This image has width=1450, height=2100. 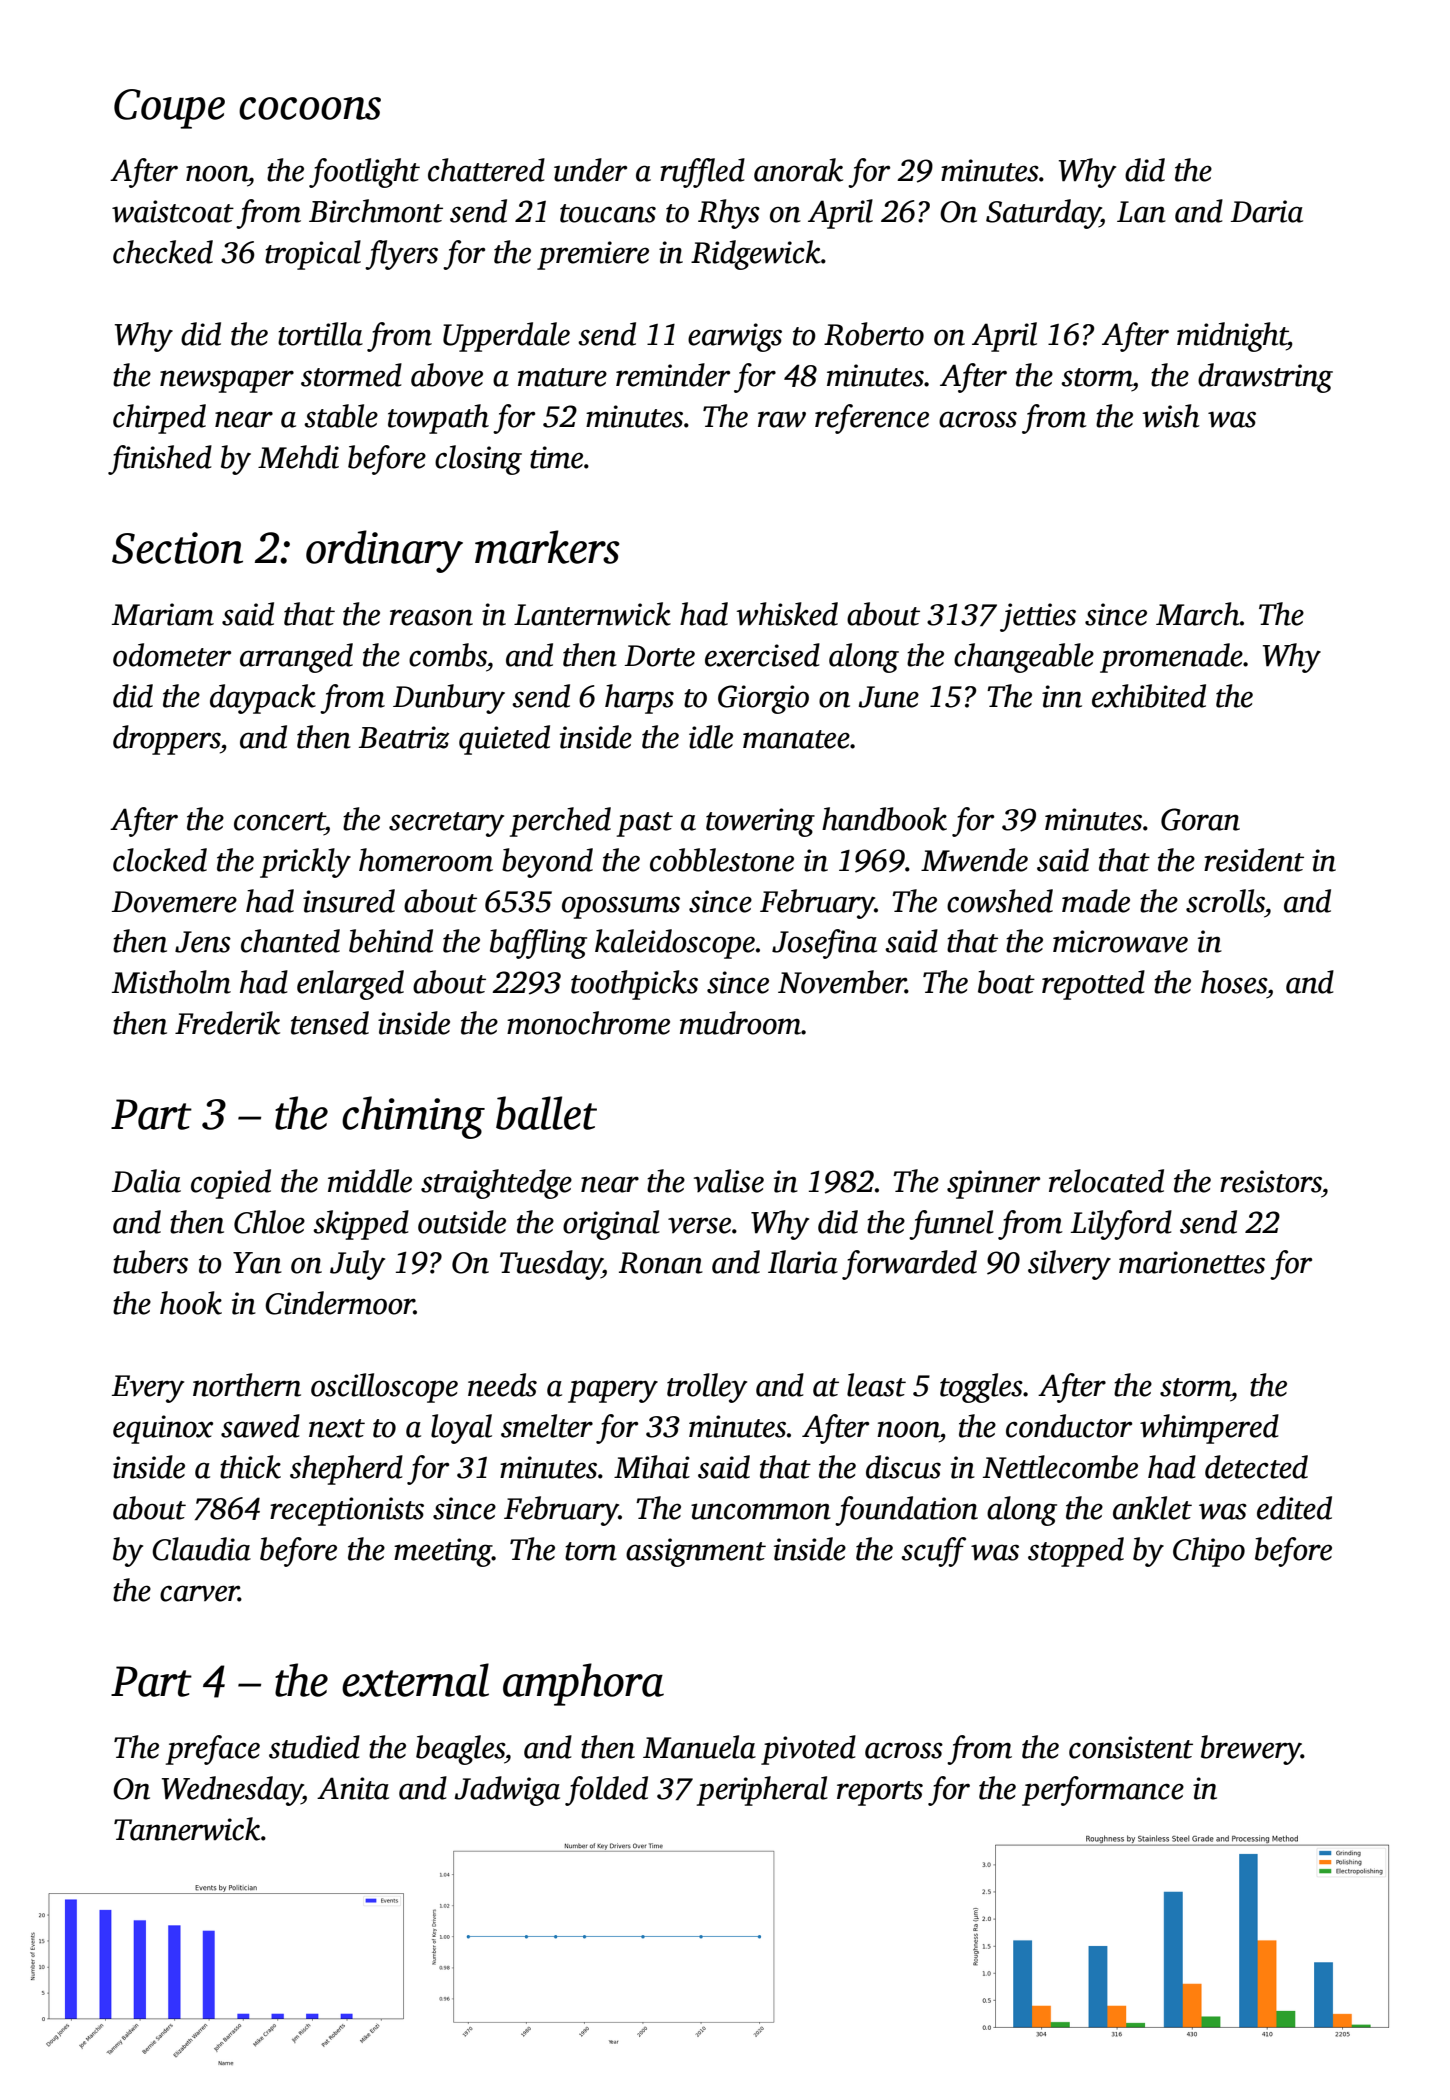 What do you see at coordinates (608, 213) in the image?
I see `toucans` at bounding box center [608, 213].
